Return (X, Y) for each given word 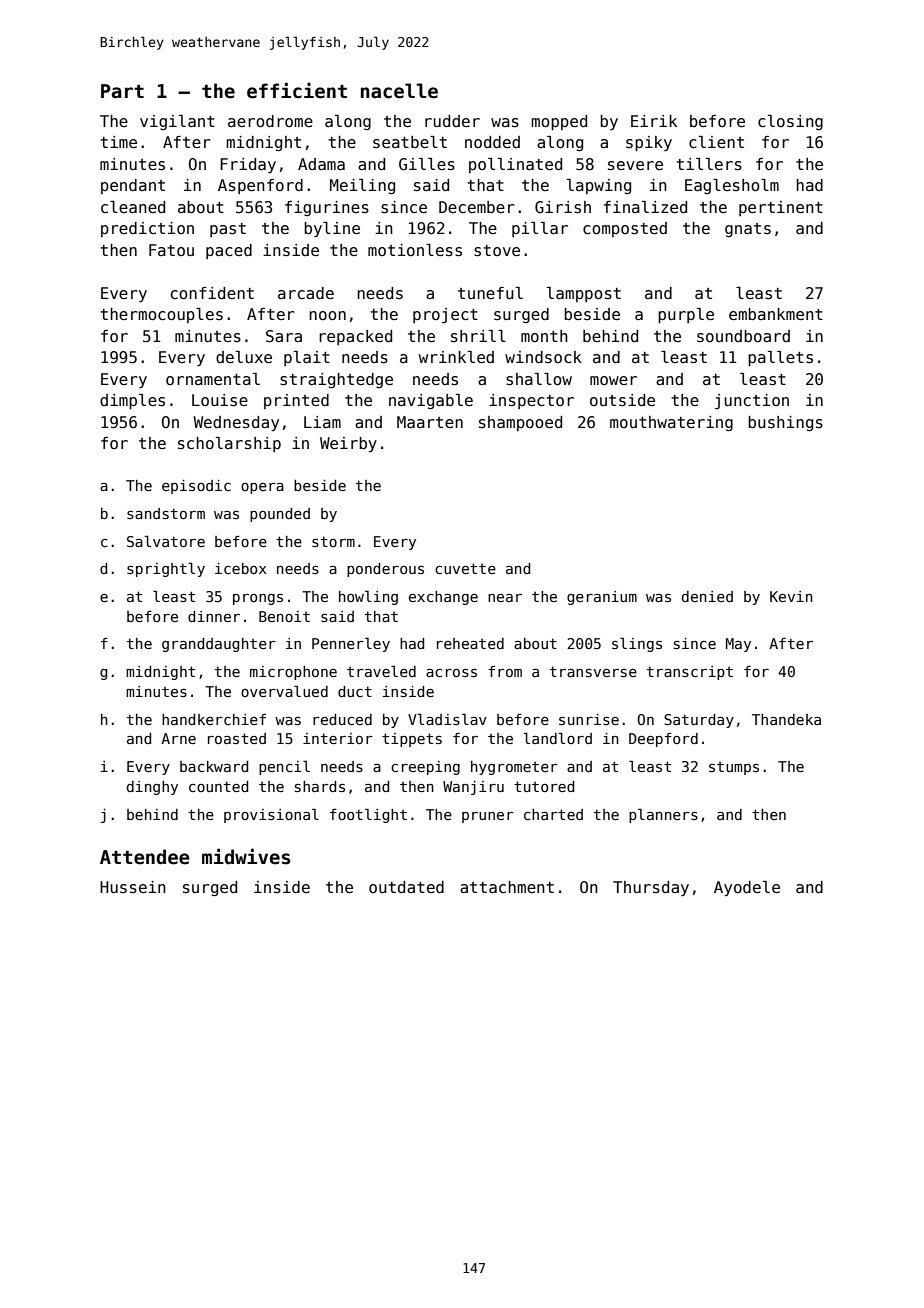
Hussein (133, 887)
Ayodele (747, 889)
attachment (507, 887)
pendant (133, 186)
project (445, 316)
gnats (748, 230)
